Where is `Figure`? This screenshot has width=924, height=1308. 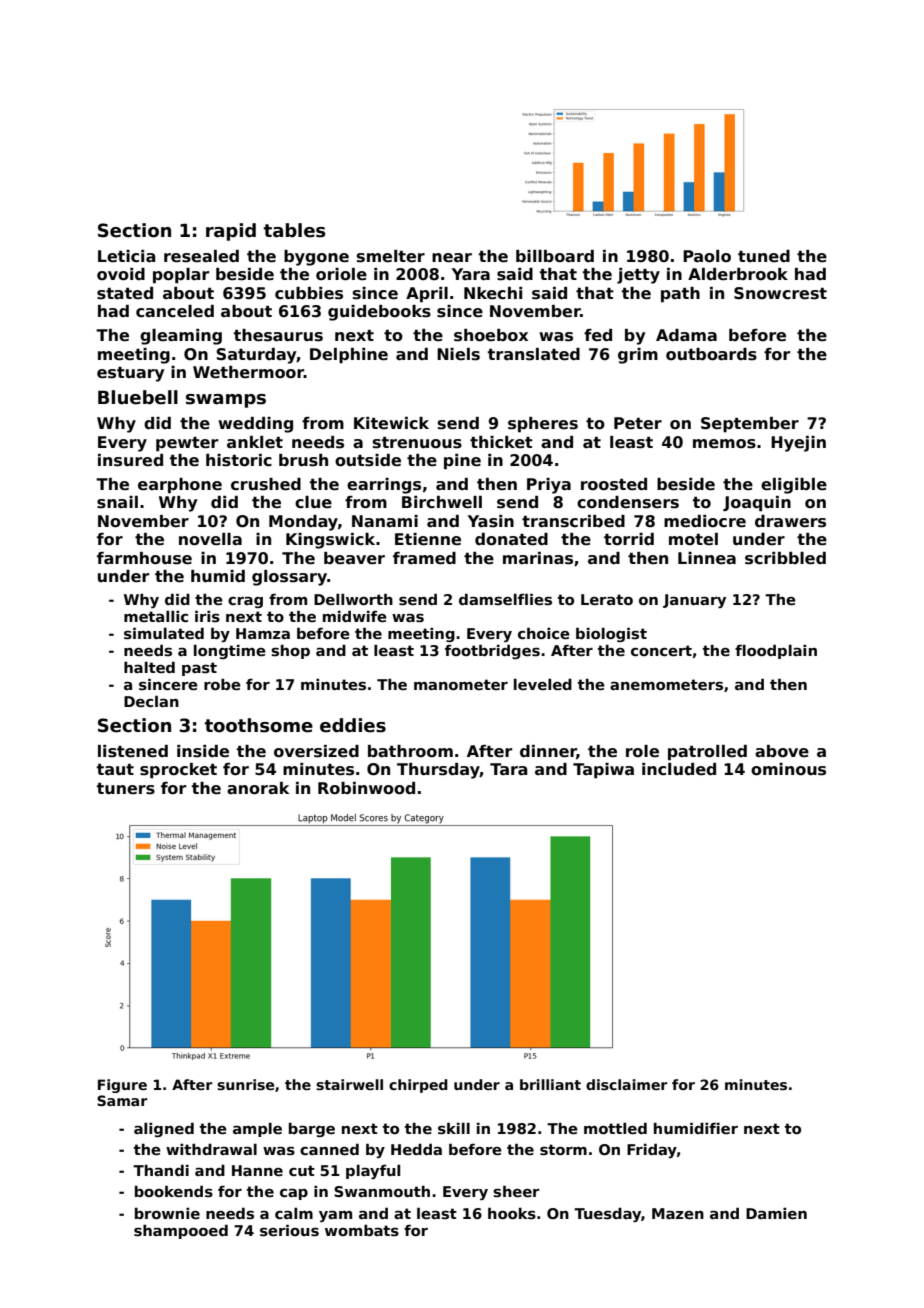
Figure is located at coordinates (122, 1086).
